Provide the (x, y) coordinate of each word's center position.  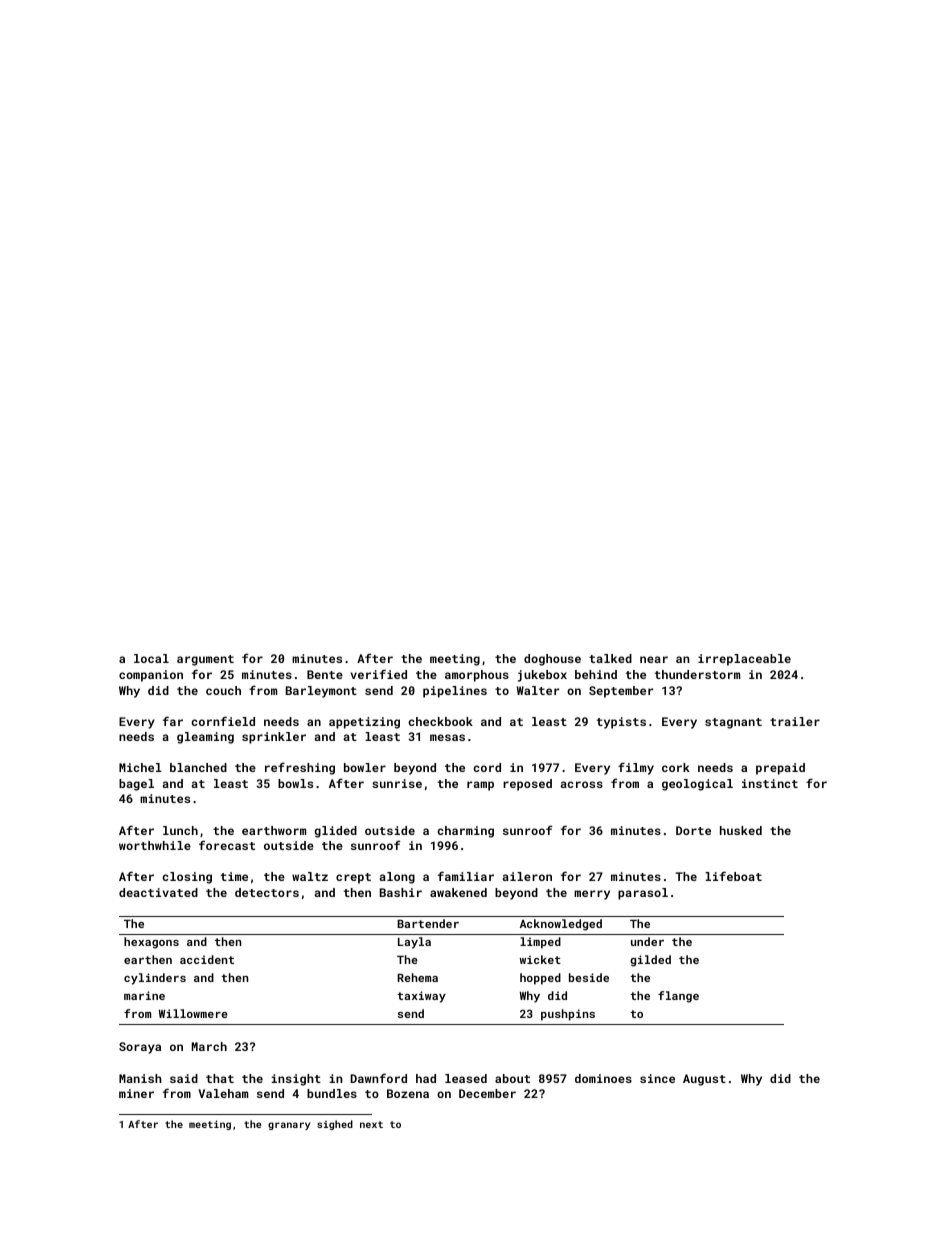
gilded (650, 961)
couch (223, 690)
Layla (414, 943)
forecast (227, 845)
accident (207, 959)
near (654, 659)
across (581, 784)
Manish (140, 1078)
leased (466, 1078)
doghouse (552, 660)
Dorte (693, 830)
